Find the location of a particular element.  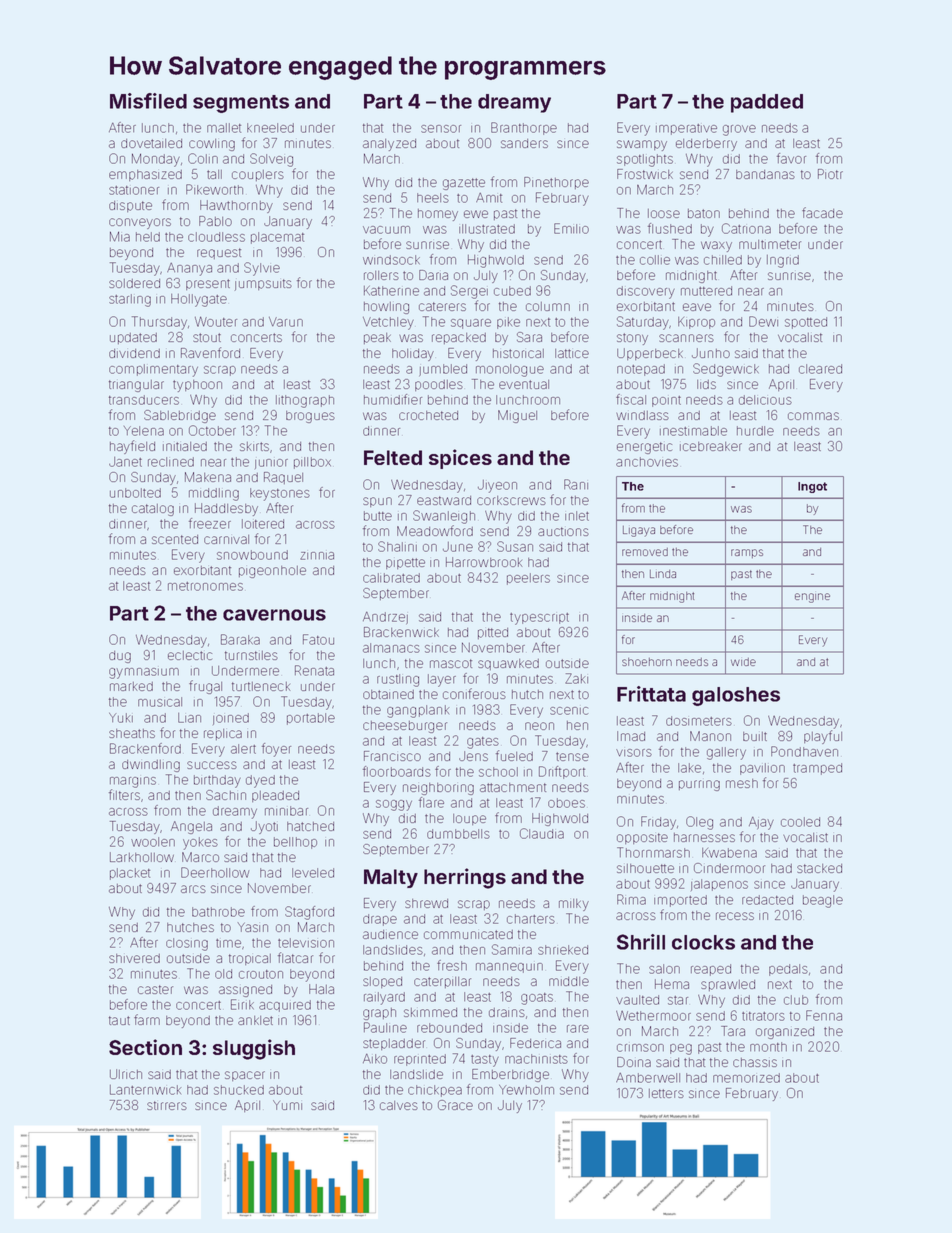

pitted is located at coordinates (493, 633).
